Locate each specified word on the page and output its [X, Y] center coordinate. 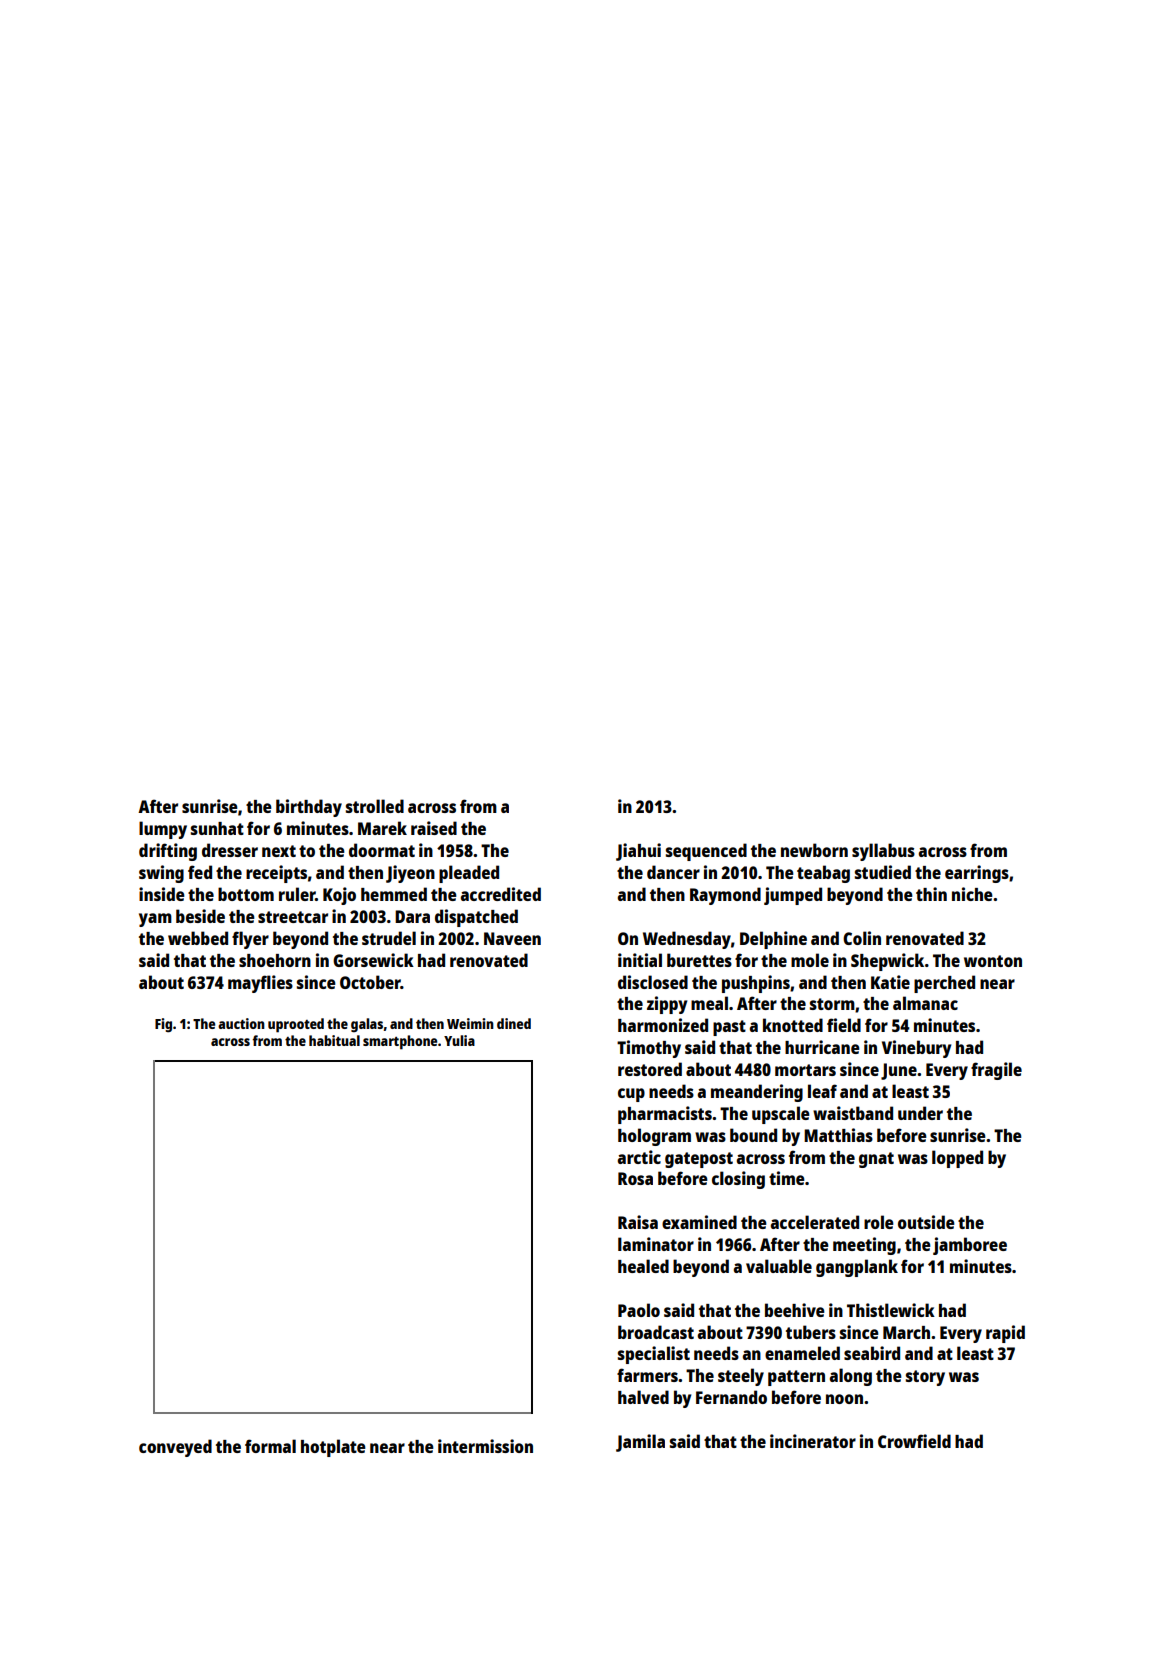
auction [241, 1023]
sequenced [706, 852]
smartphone [400, 1042]
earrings [977, 874]
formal [270, 1446]
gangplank [857, 1268]
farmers [647, 1375]
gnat [876, 1160]
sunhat [217, 828]
